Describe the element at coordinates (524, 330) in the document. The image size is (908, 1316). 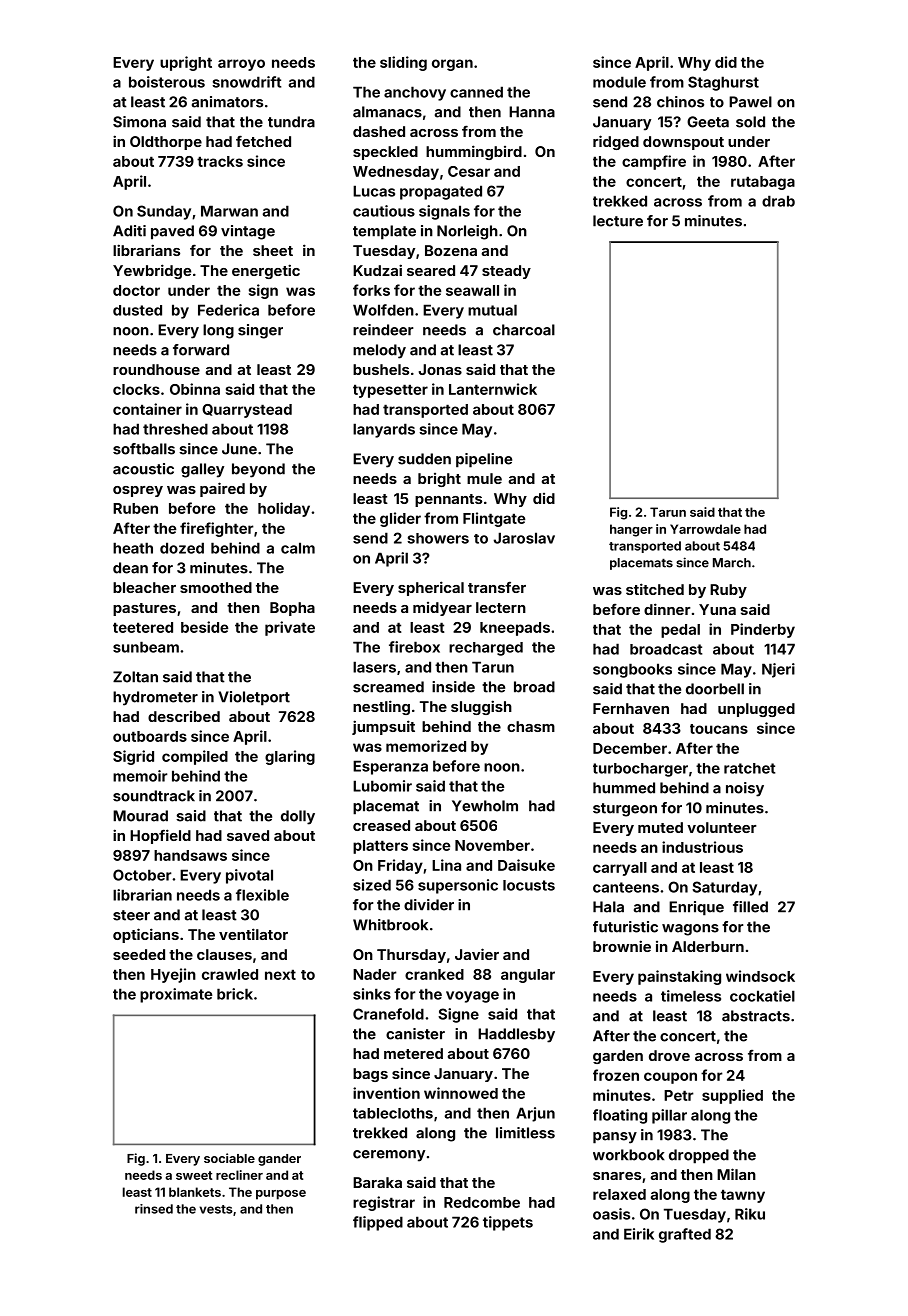
I see `charcoal` at that location.
